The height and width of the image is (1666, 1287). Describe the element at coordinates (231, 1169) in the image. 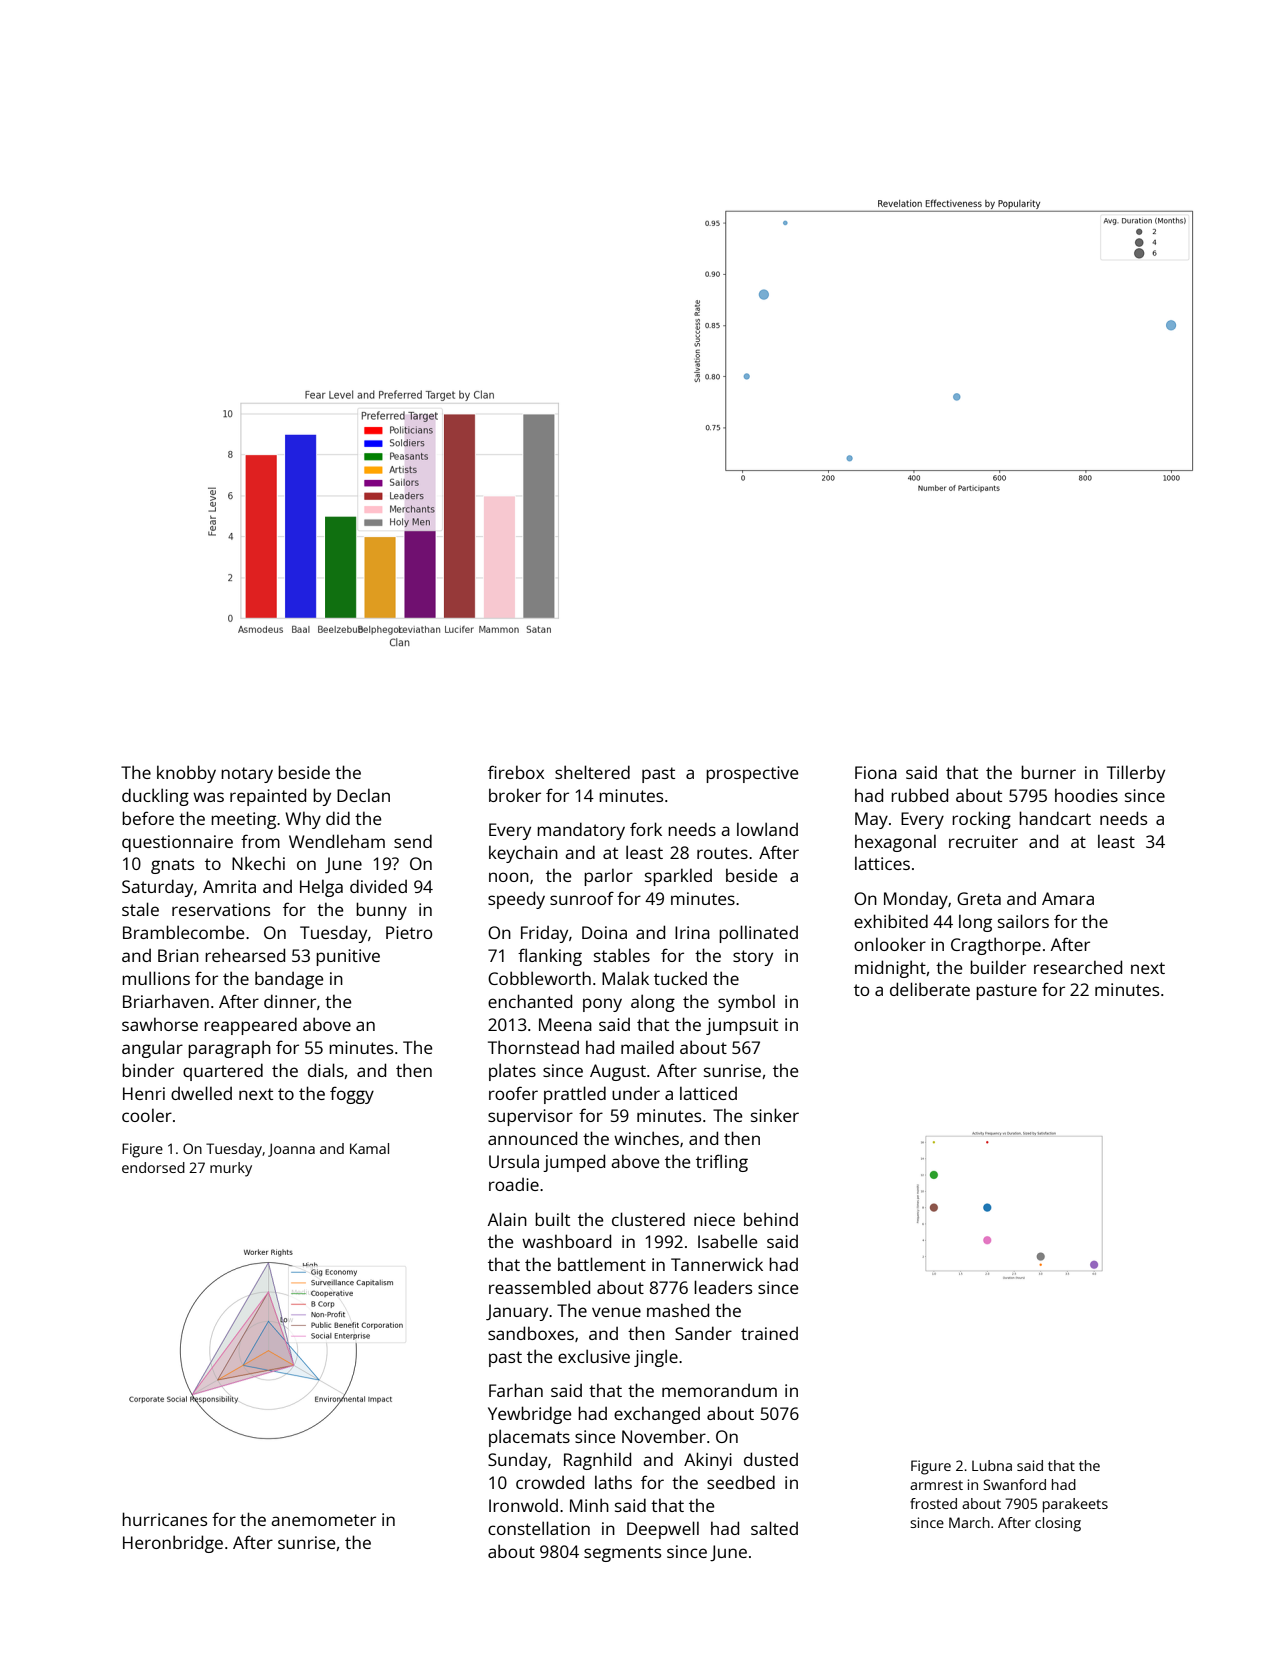

I see `murky` at that location.
